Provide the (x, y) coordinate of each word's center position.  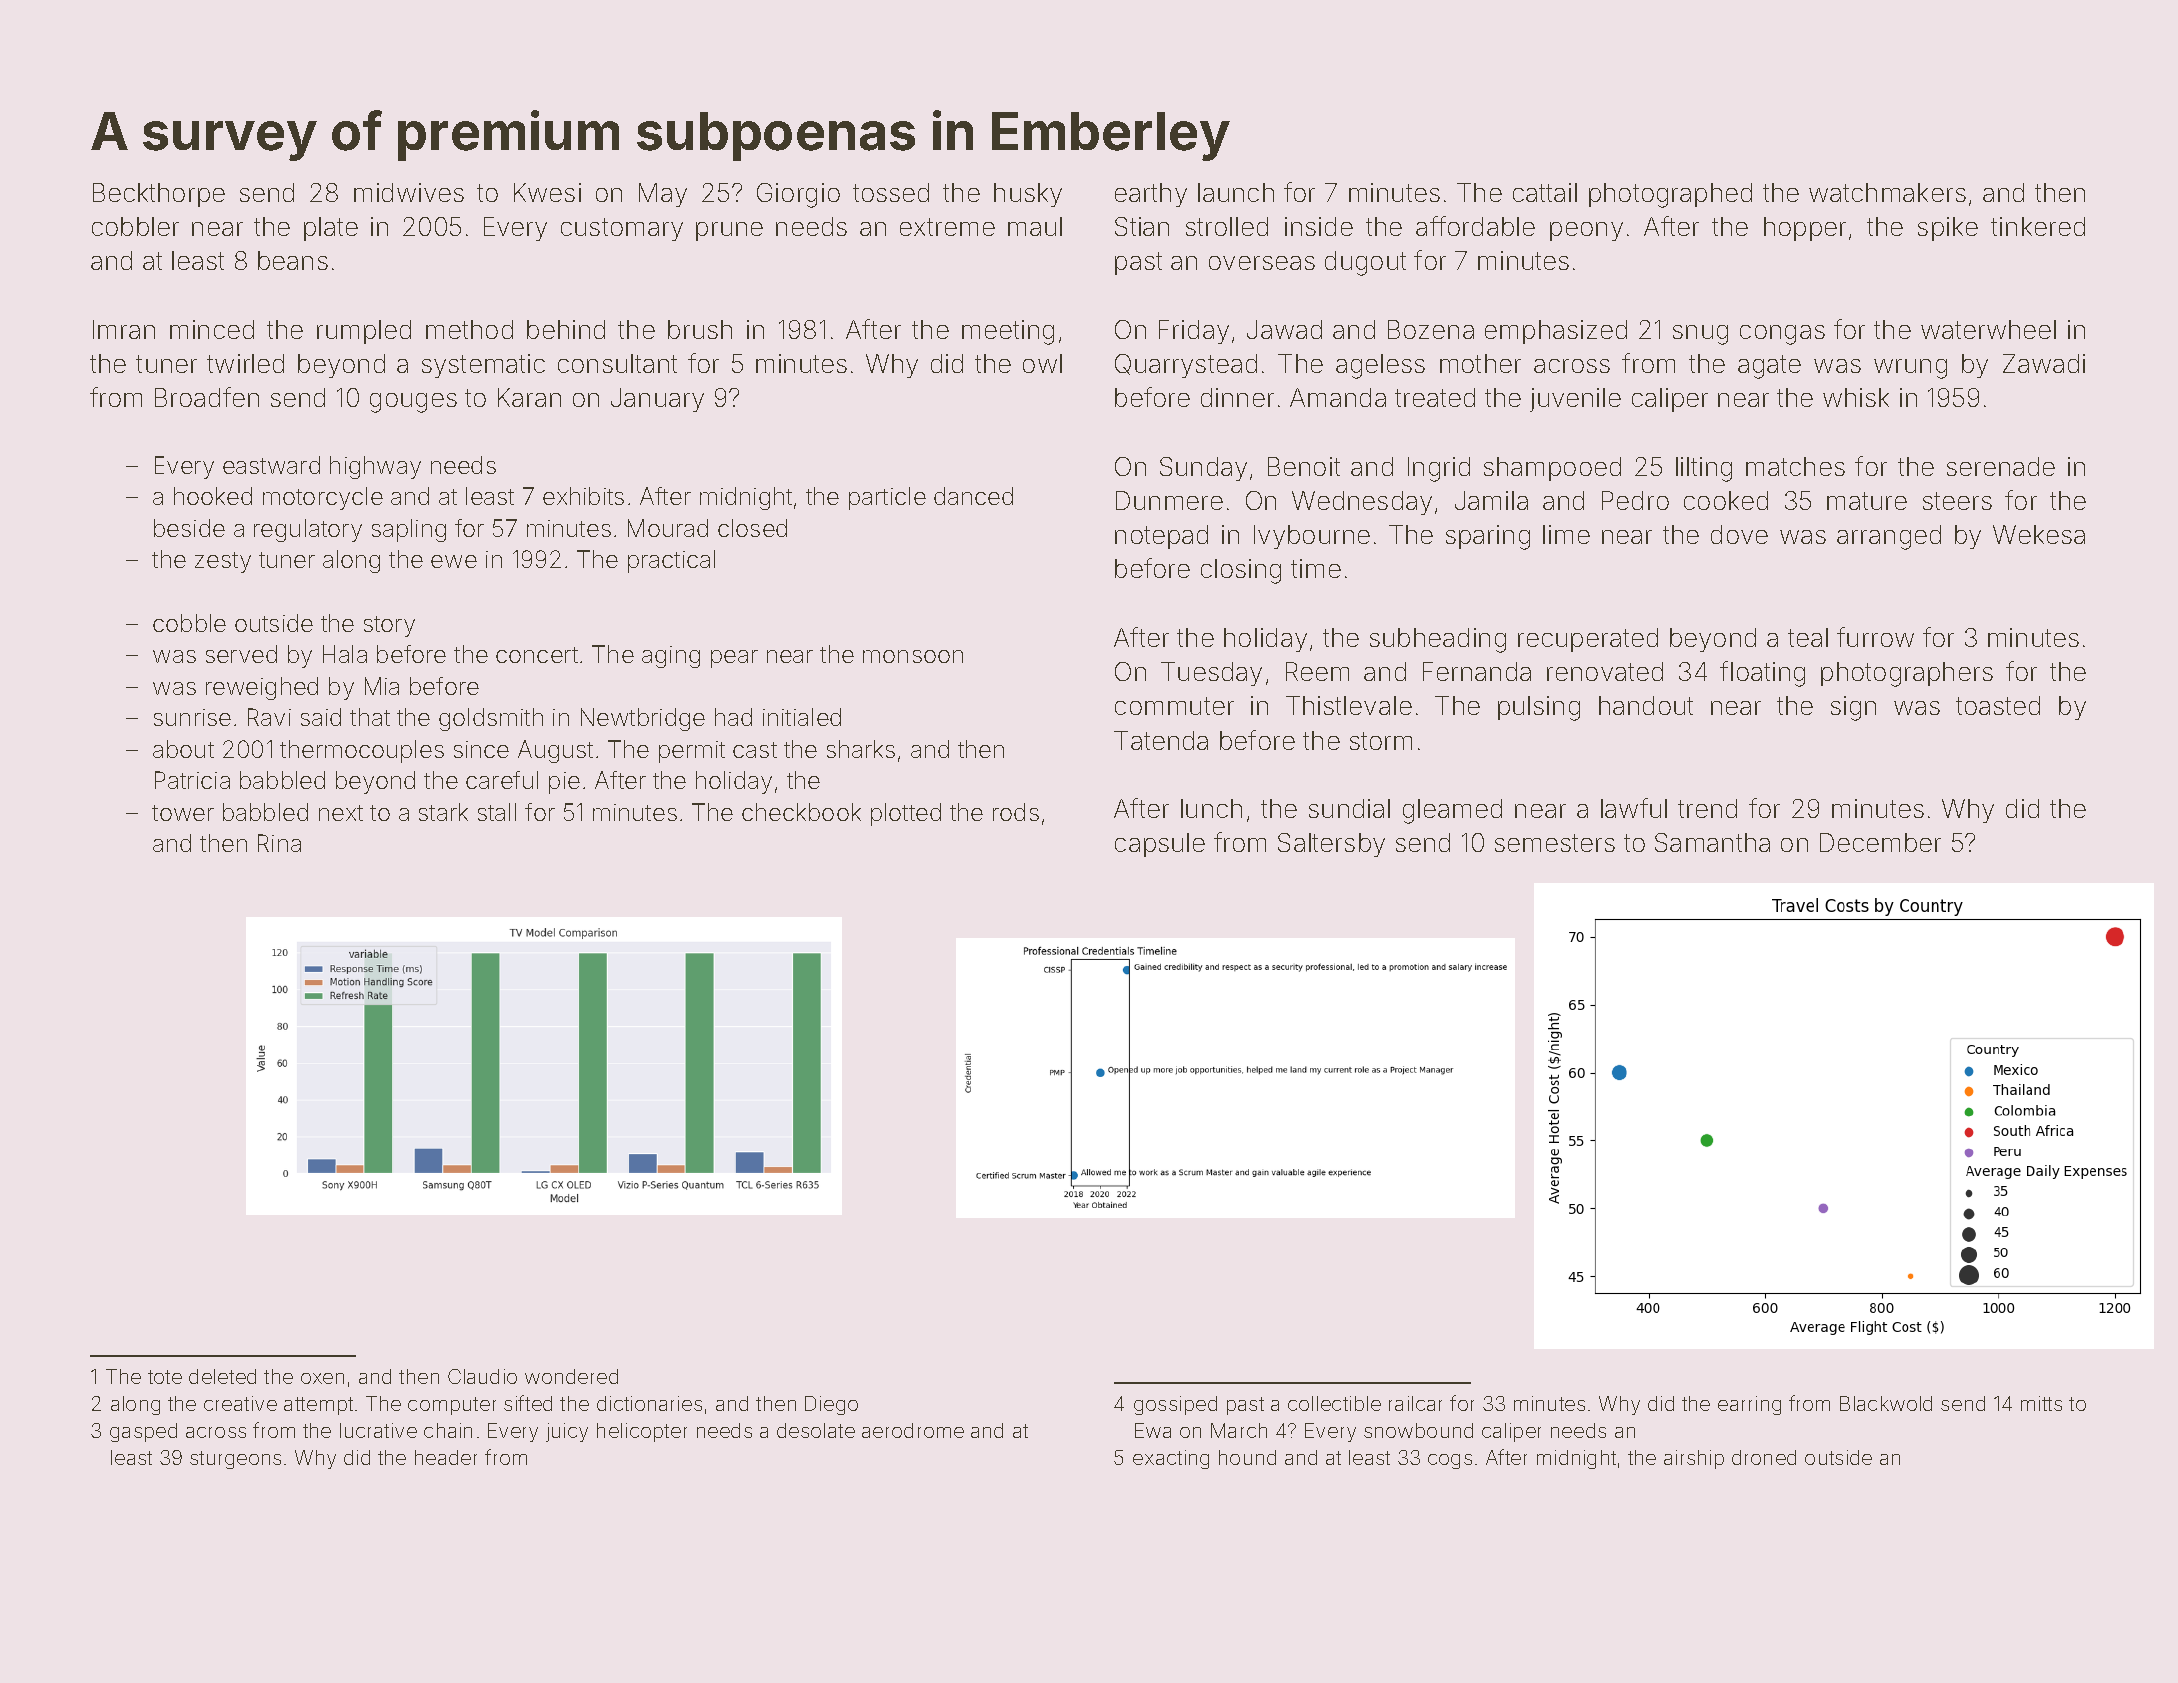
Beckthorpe (159, 195)
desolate (816, 1430)
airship (1694, 1459)
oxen (322, 1378)
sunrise (192, 717)
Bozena (1431, 329)
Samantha (1712, 842)
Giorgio (798, 195)
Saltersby (1331, 845)
